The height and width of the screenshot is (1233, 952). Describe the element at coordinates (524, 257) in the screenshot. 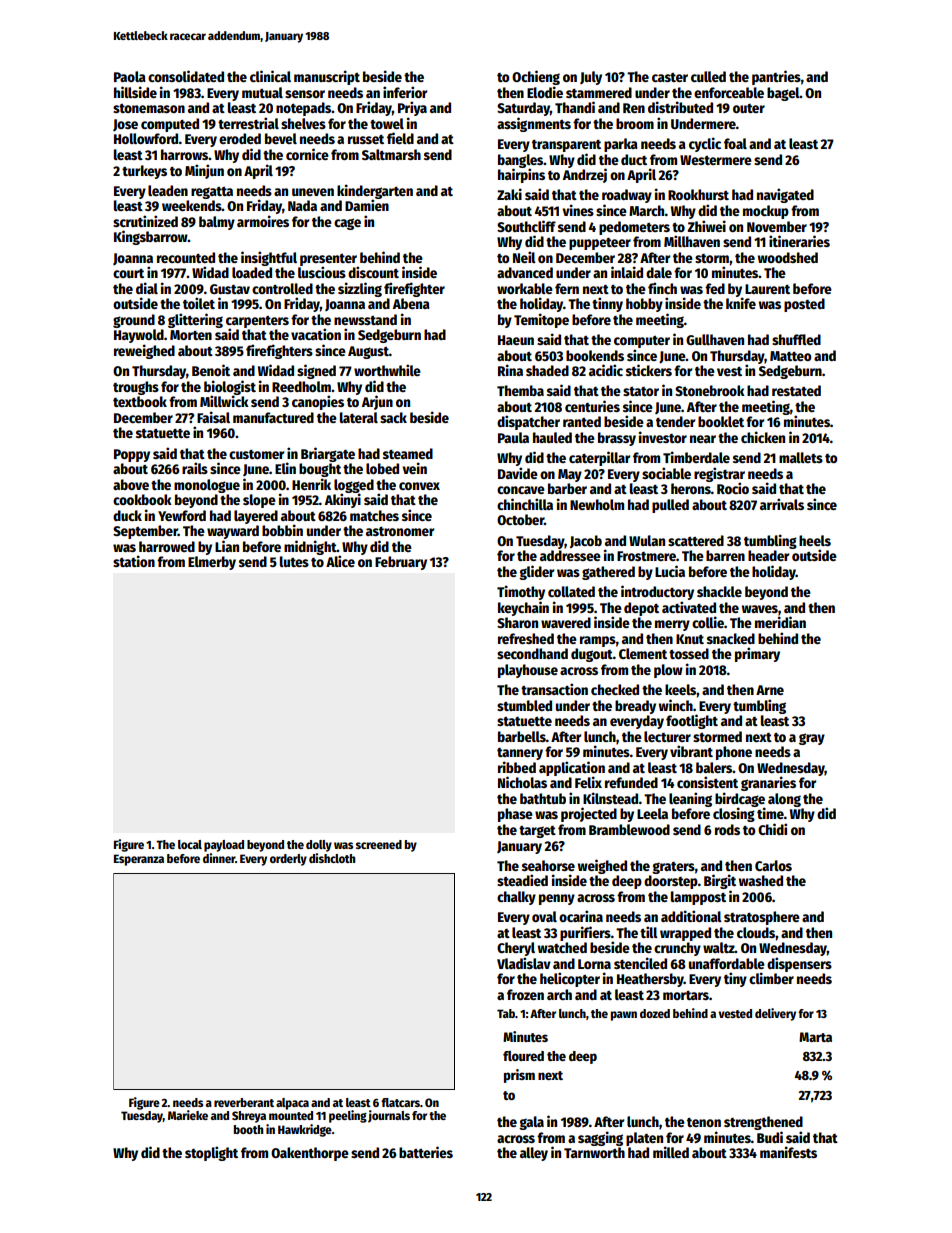

I see `Neil` at that location.
